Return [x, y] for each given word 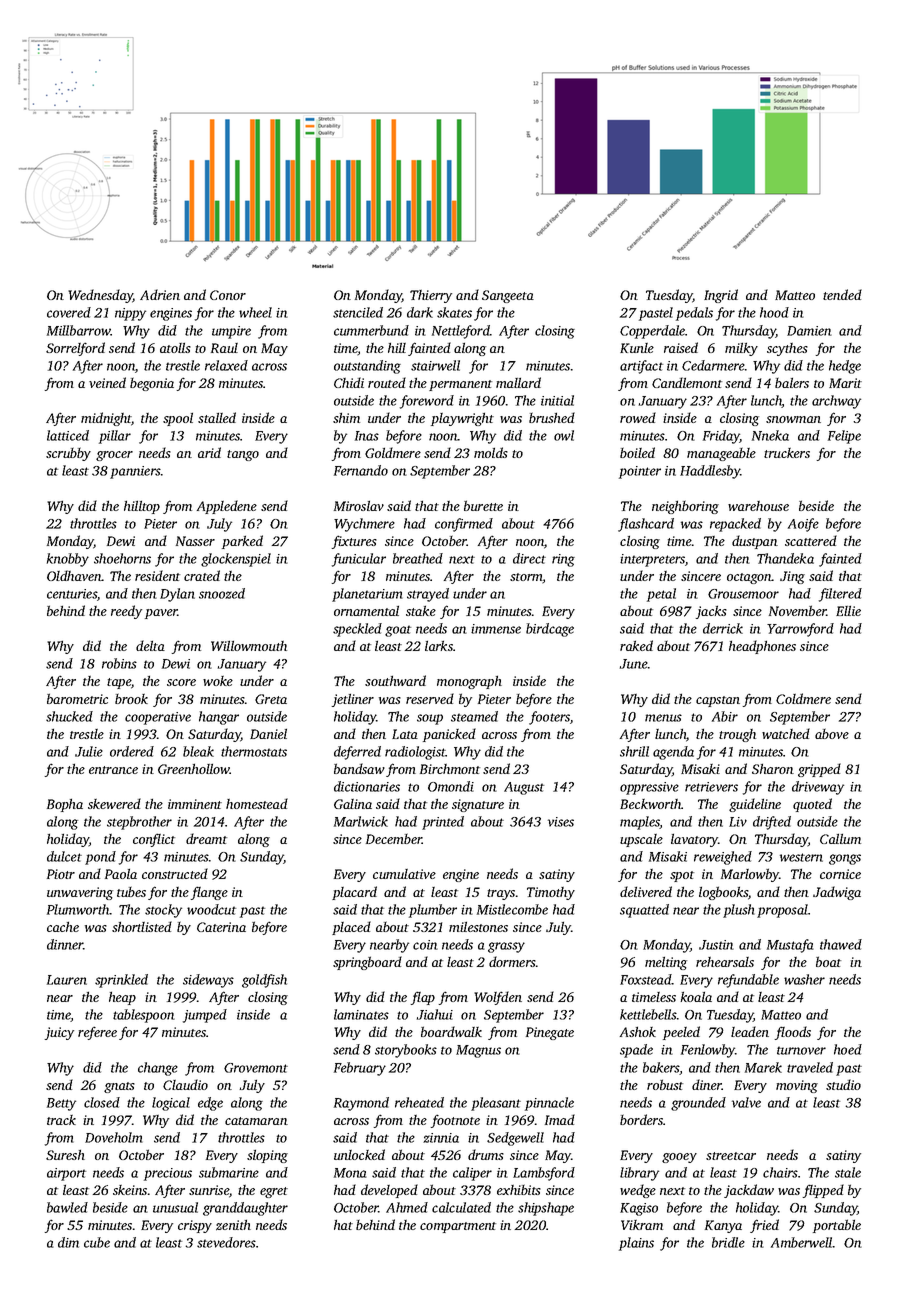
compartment [458, 1227]
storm [526, 578]
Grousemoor [743, 594]
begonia [152, 384]
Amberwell [802, 1242]
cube [97, 1242]
